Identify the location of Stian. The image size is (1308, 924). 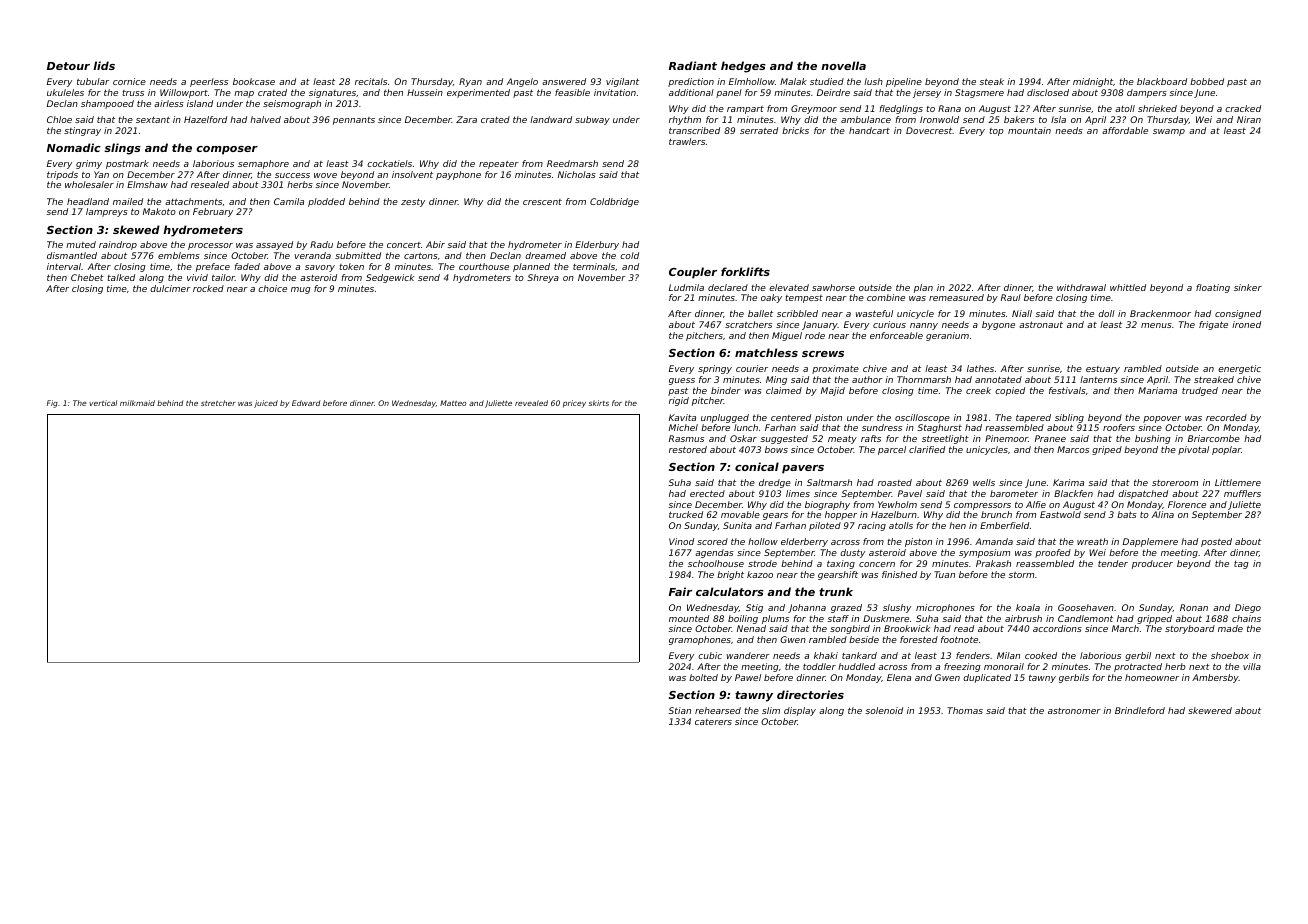
(679, 710).
